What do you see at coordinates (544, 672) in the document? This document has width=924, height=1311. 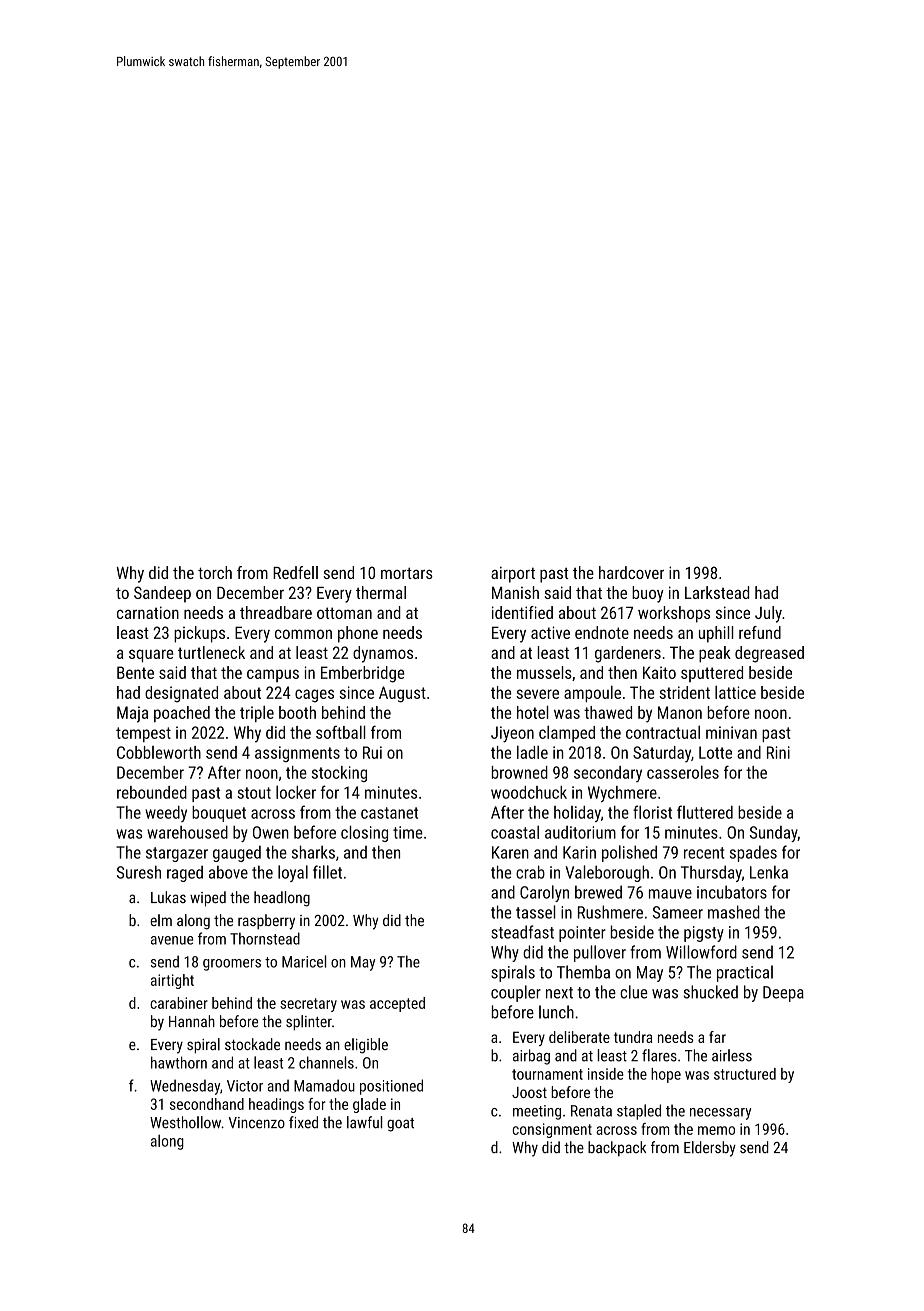 I see `mussels` at bounding box center [544, 672].
